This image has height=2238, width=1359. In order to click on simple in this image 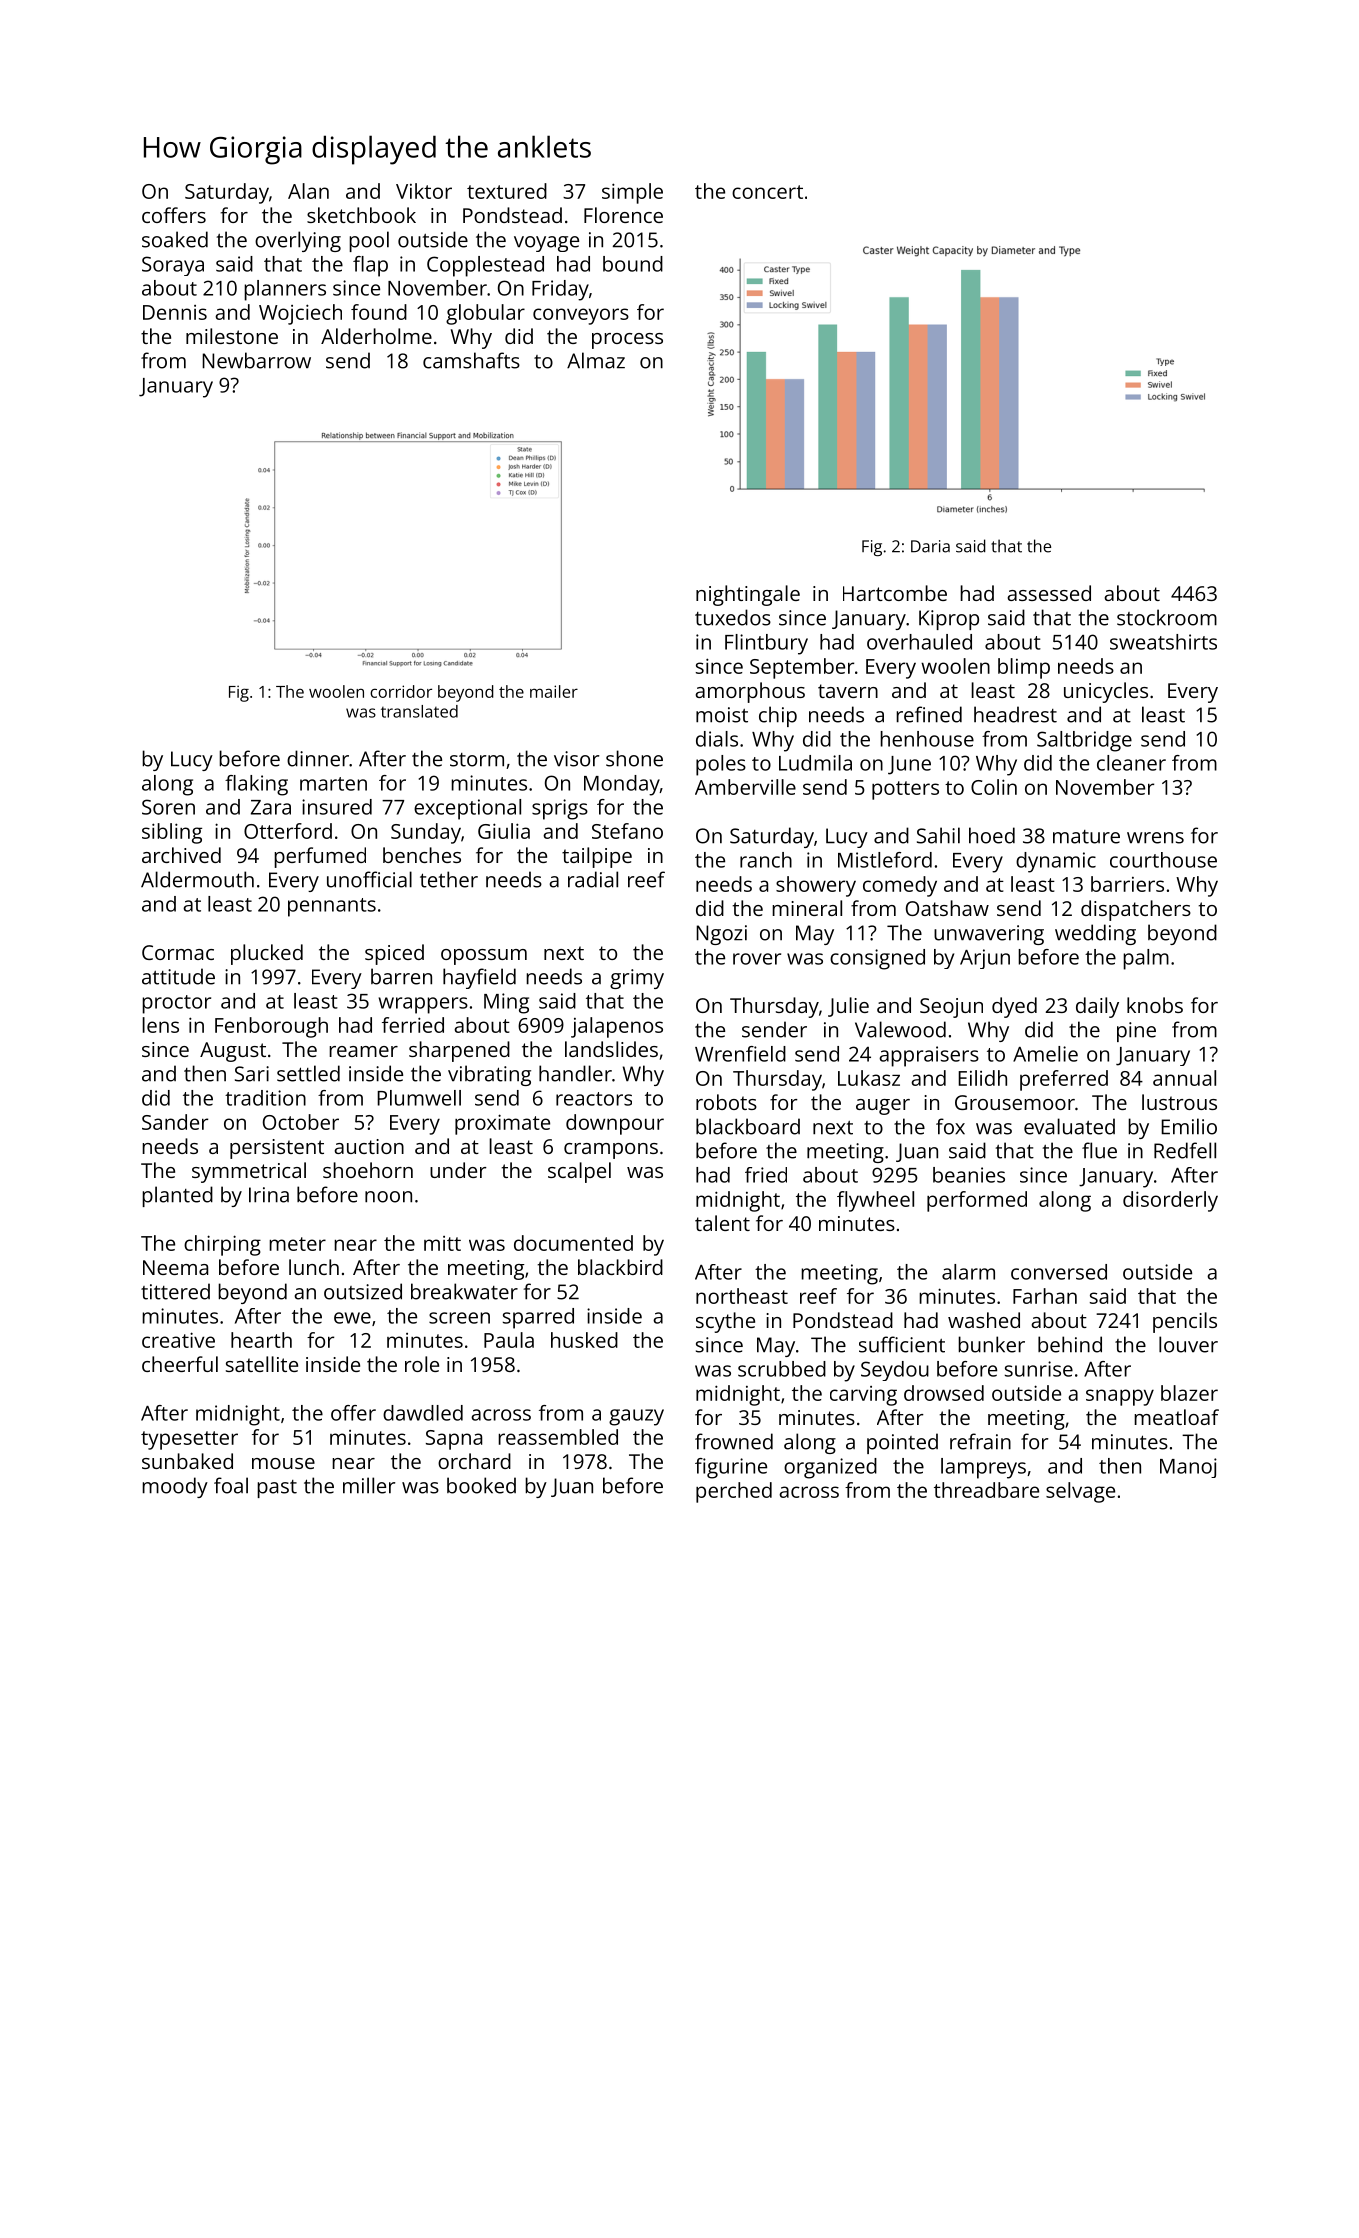, I will do `click(632, 193)`.
